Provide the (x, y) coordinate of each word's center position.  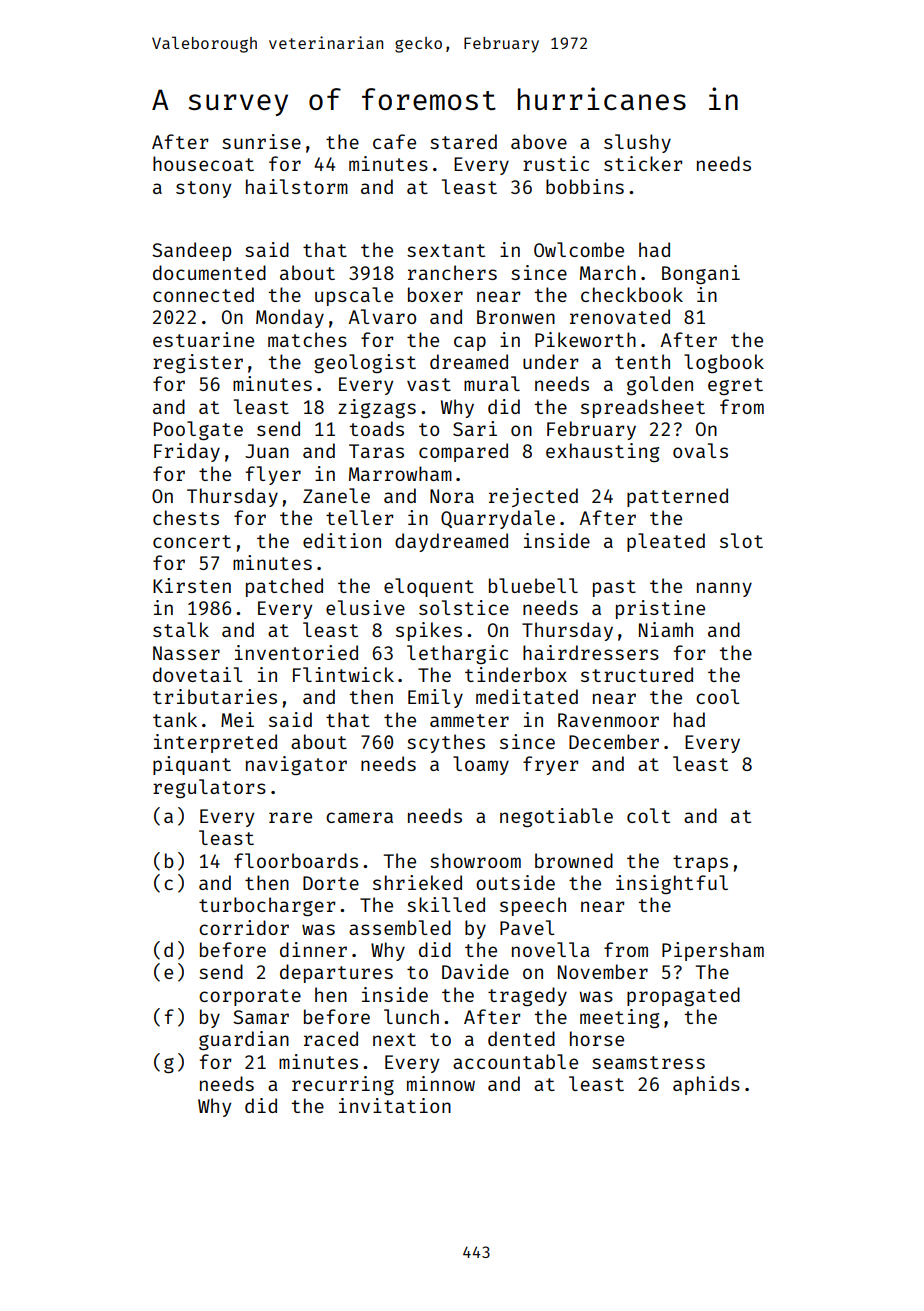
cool (718, 696)
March (608, 272)
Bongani (701, 274)
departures (336, 973)
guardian (244, 1040)
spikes (429, 631)
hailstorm (297, 186)
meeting (619, 1018)
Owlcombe (579, 249)
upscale (354, 296)
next (394, 1039)
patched (284, 587)
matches (307, 339)
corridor (244, 927)
